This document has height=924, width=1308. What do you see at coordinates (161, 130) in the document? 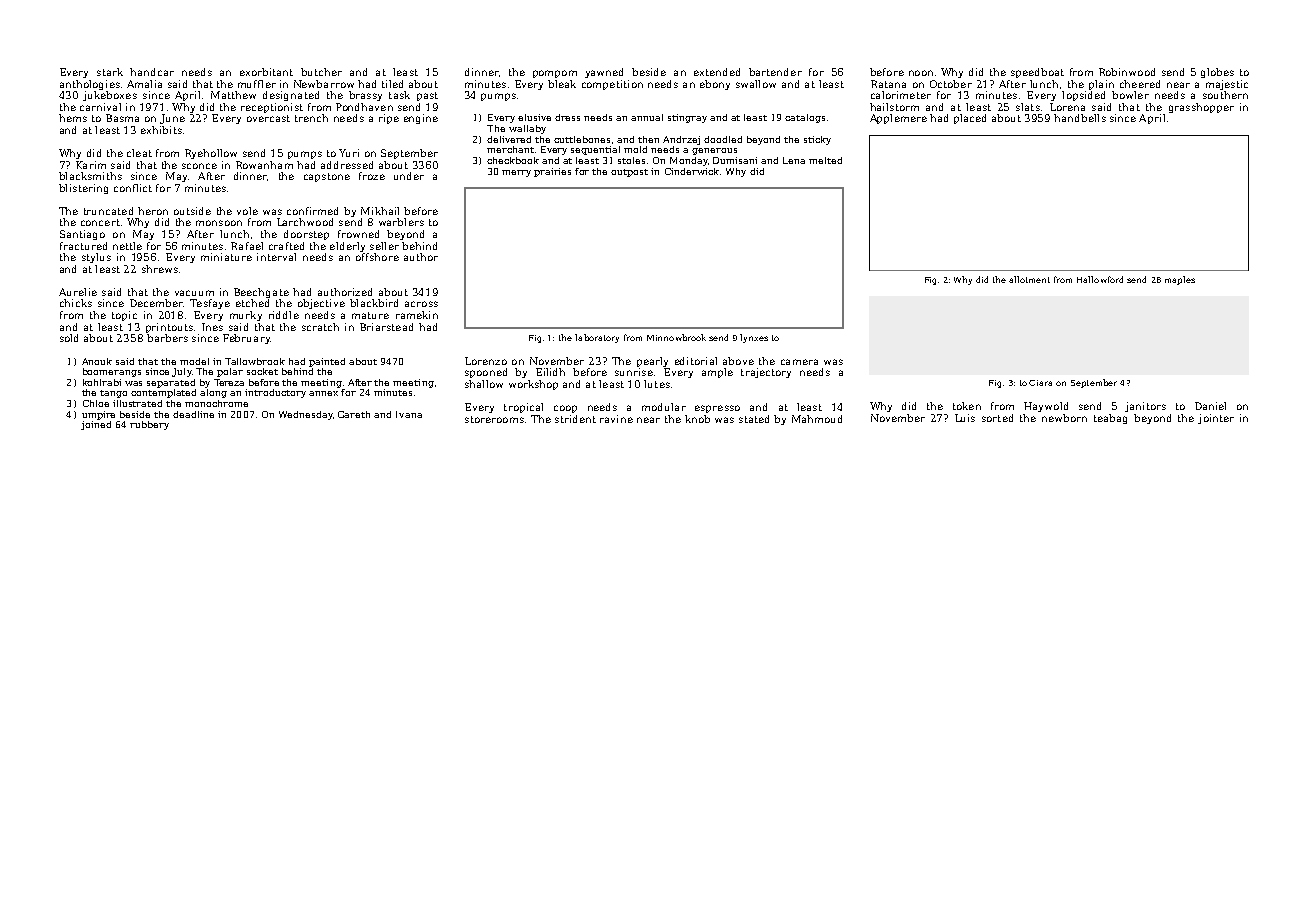
I see `exhibits` at bounding box center [161, 130].
